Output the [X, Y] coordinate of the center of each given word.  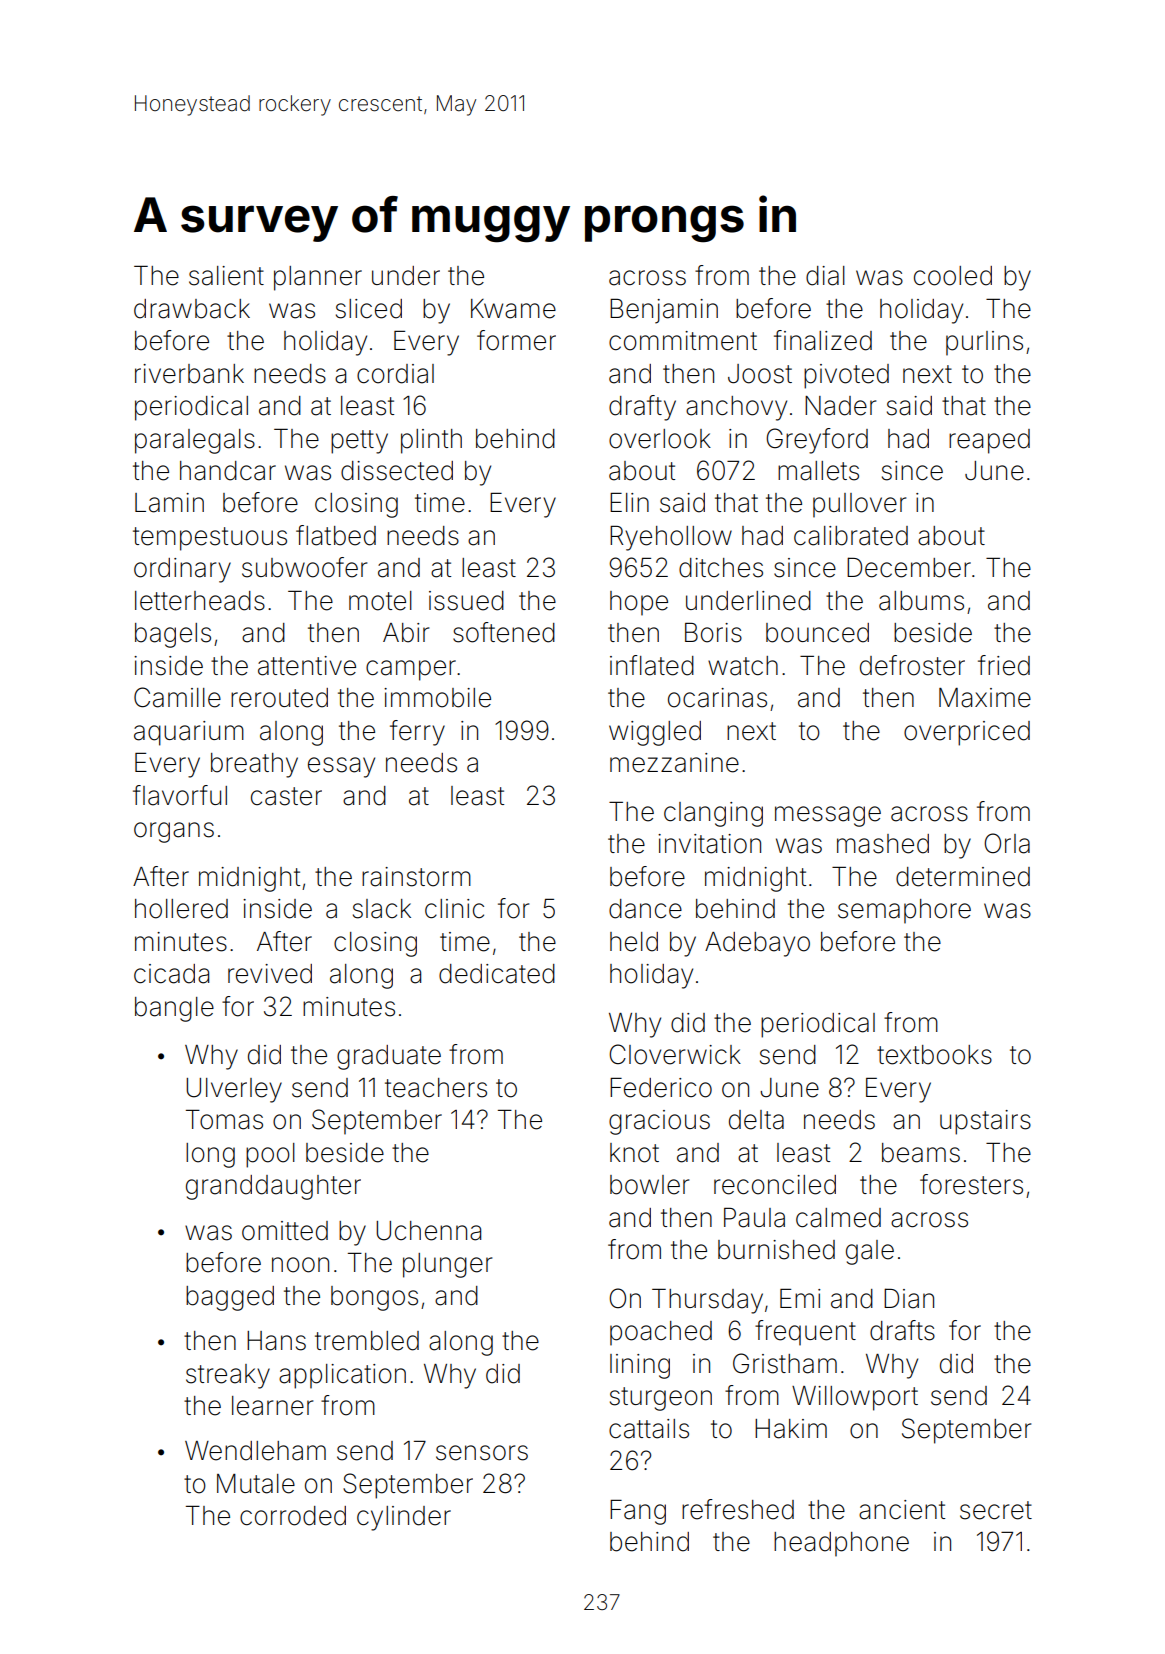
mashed [883, 844]
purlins [984, 343]
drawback [192, 309]
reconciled [775, 1185]
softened [504, 632]
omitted [285, 1231]
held [634, 942]
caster [286, 796]
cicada [171, 974]
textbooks [934, 1055]
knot [634, 1153]
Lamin [169, 503]
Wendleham [255, 1451]
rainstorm [416, 877]
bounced [817, 633]
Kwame [513, 309]
